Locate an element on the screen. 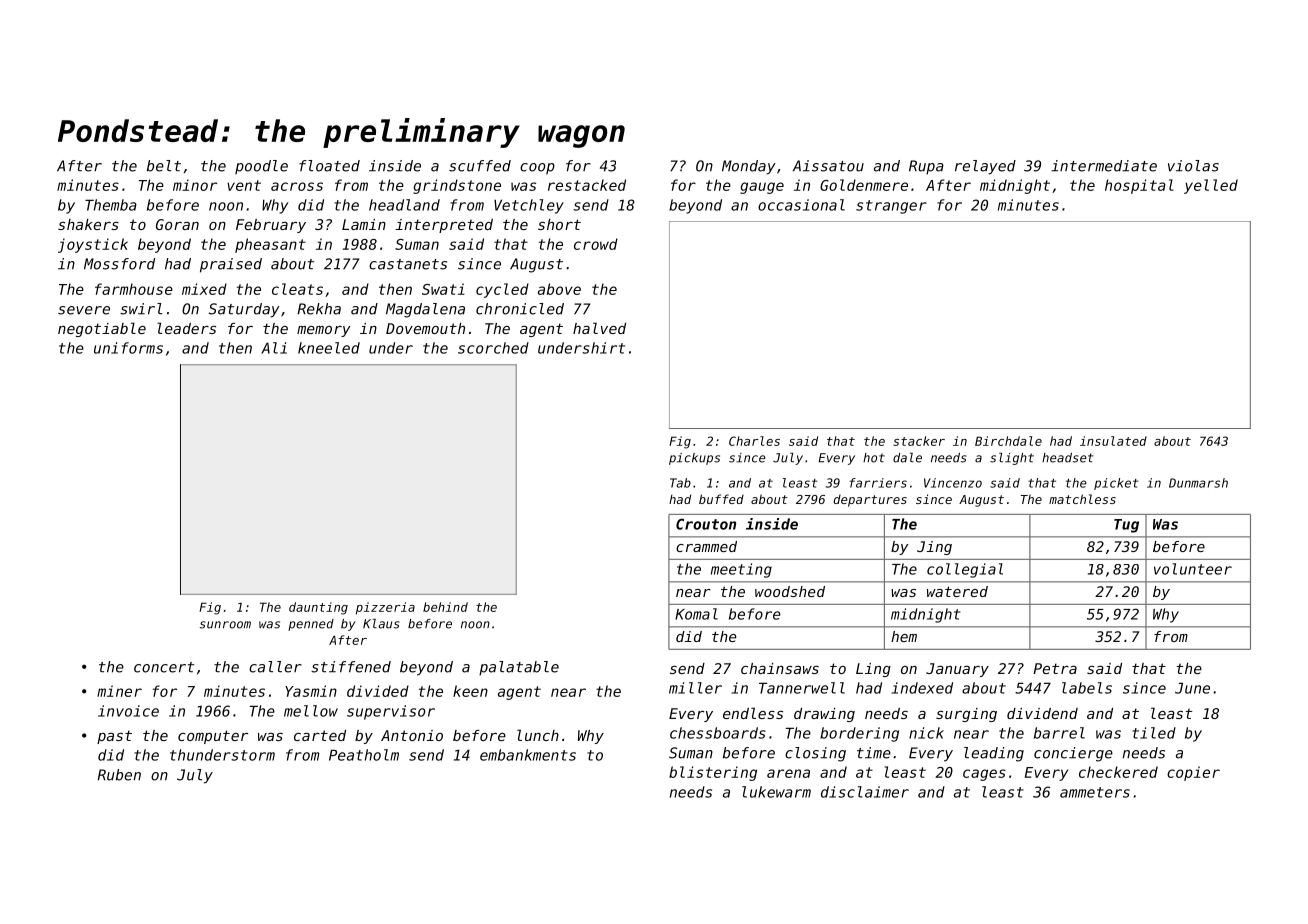 This screenshot has width=1308, height=924. joystick is located at coordinates (93, 245).
